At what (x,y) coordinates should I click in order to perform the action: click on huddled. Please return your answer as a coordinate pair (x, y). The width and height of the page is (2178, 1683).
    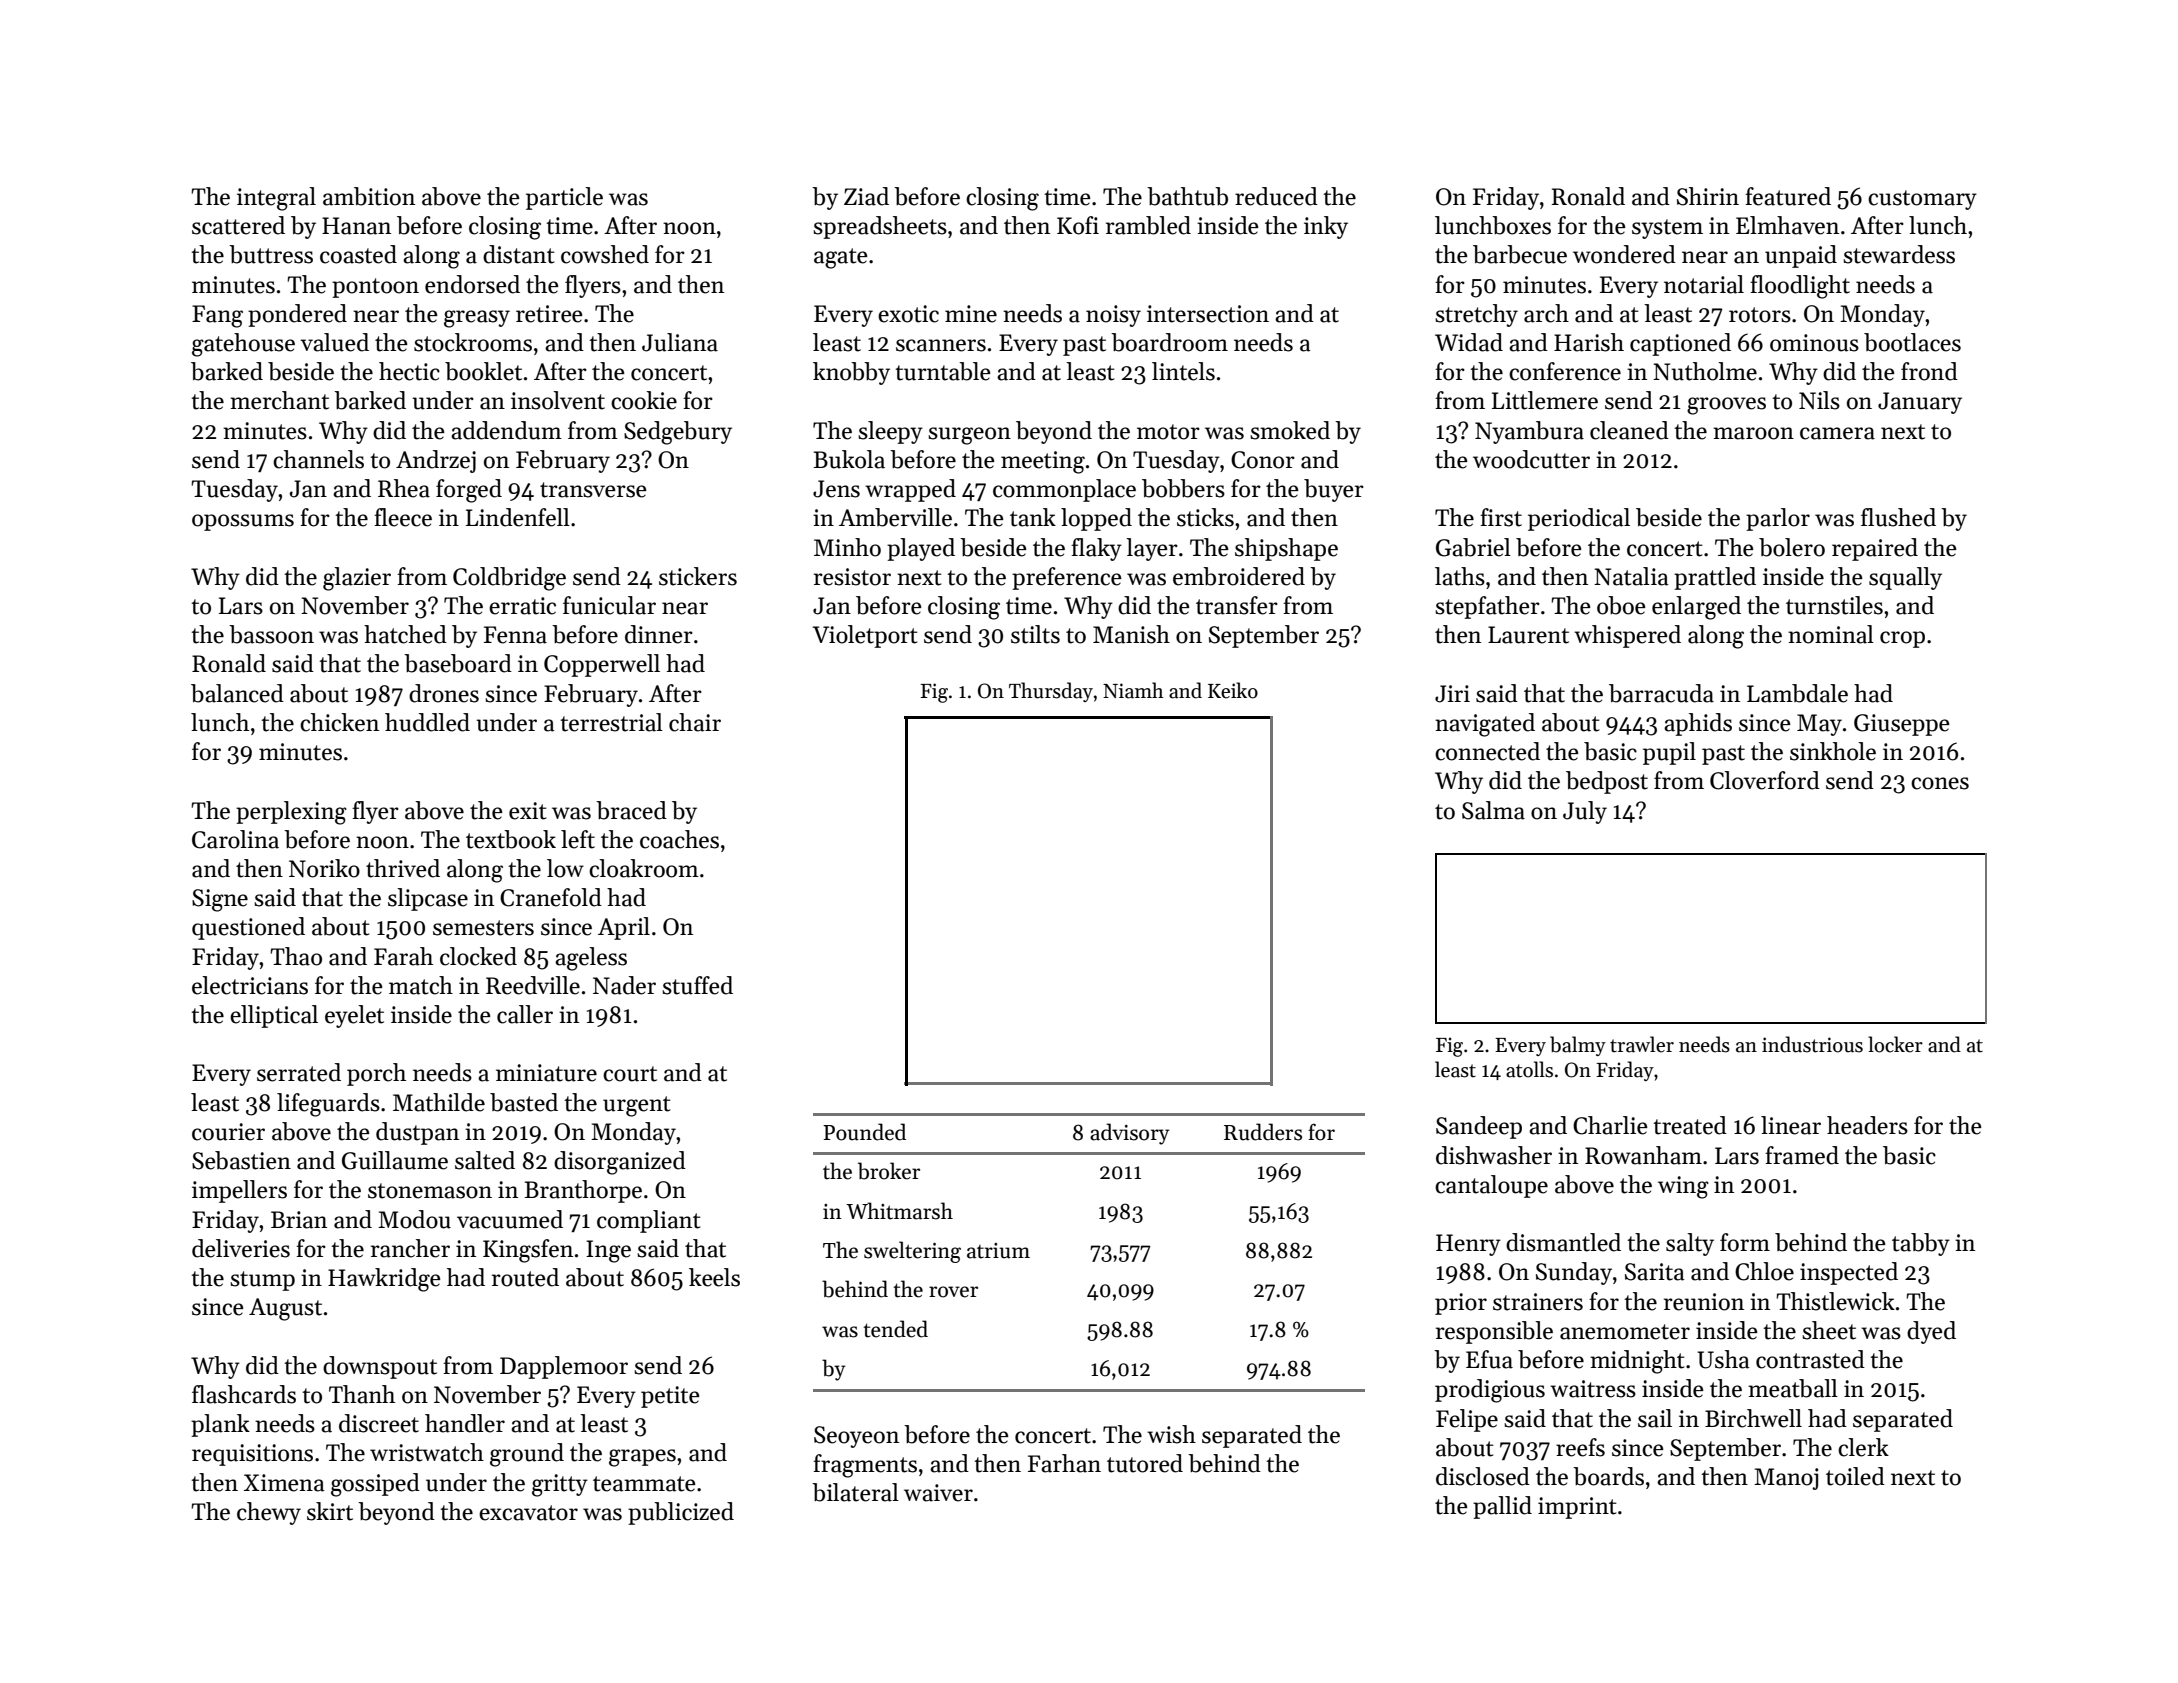
    Looking at the image, I should click on (427, 722).
